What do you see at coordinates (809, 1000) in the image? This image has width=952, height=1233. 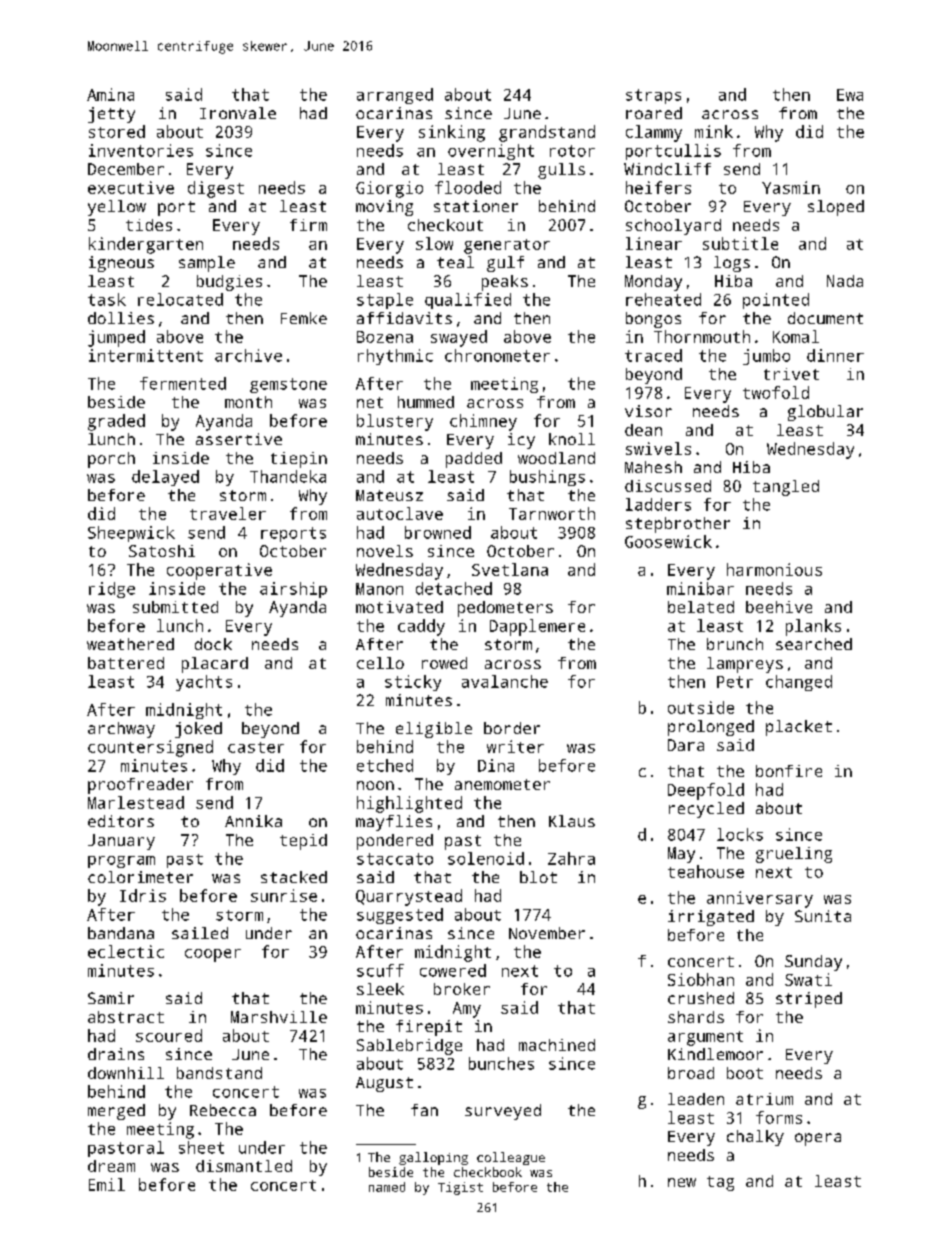 I see `striped` at bounding box center [809, 1000].
